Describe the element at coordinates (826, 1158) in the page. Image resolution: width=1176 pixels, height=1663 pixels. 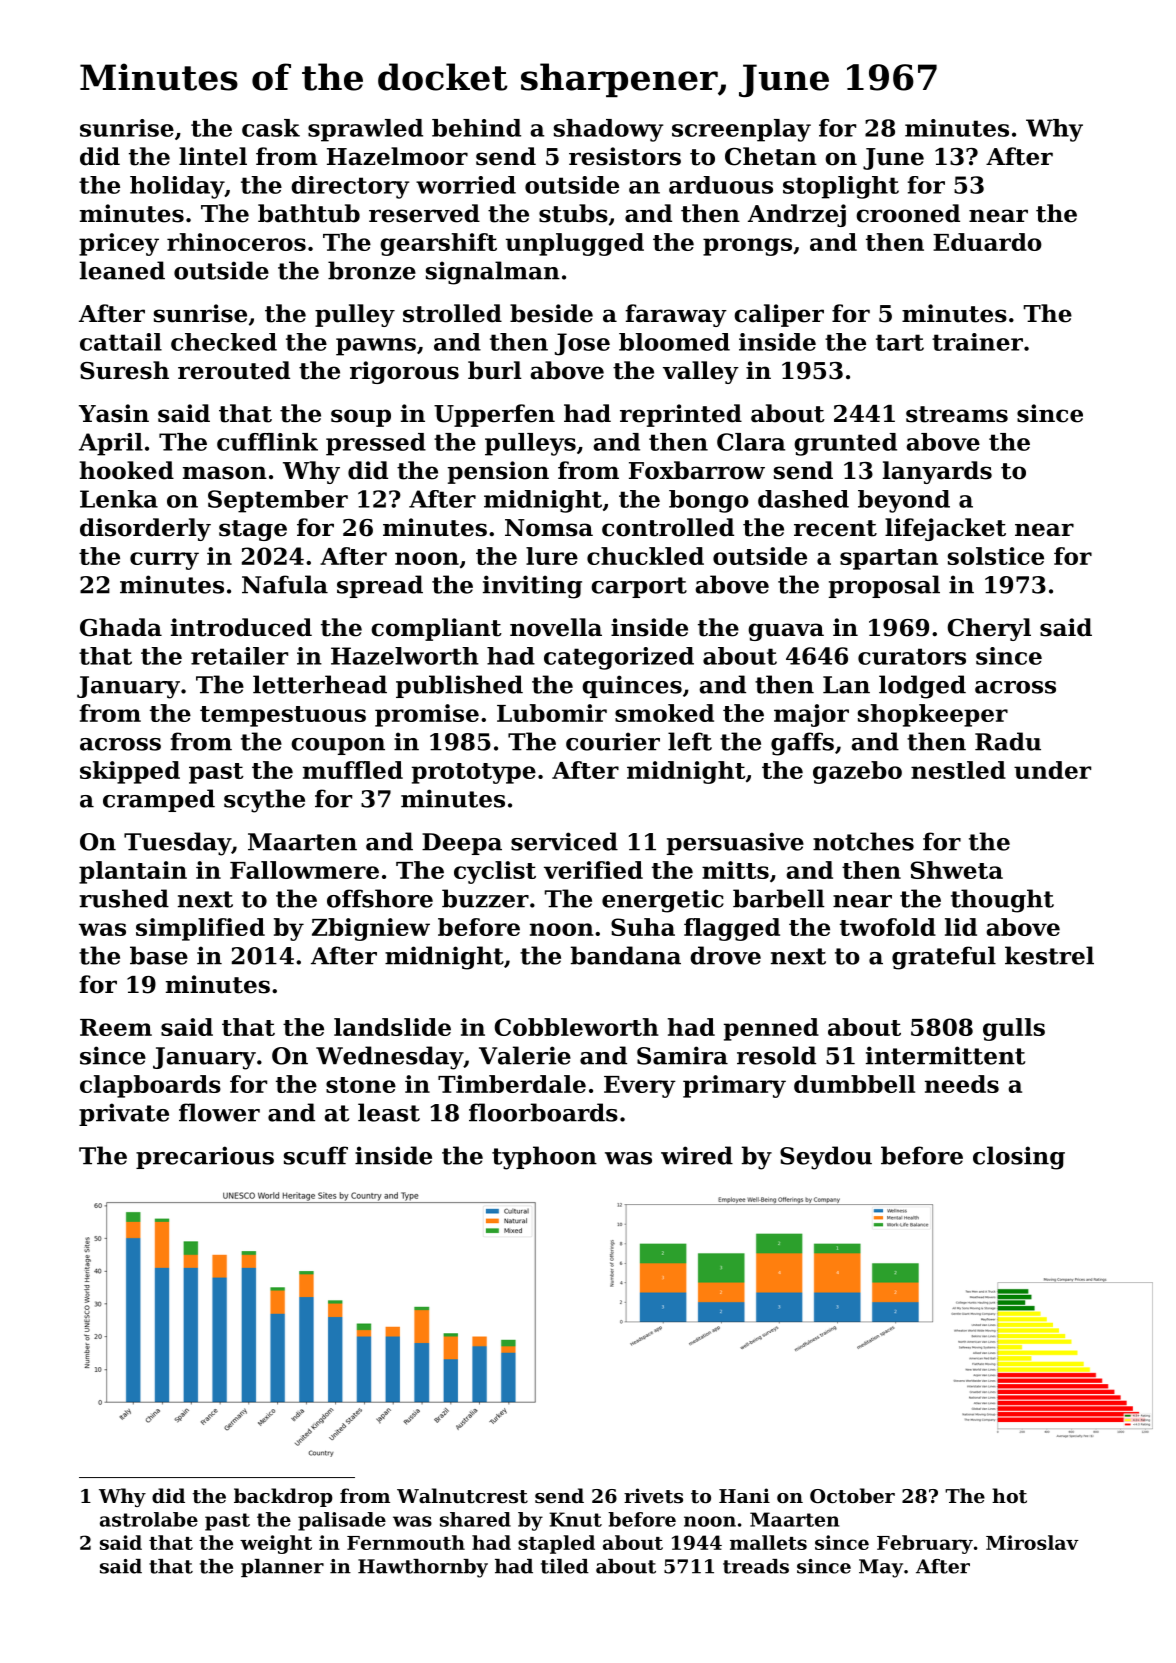
I see `Seydou` at that location.
